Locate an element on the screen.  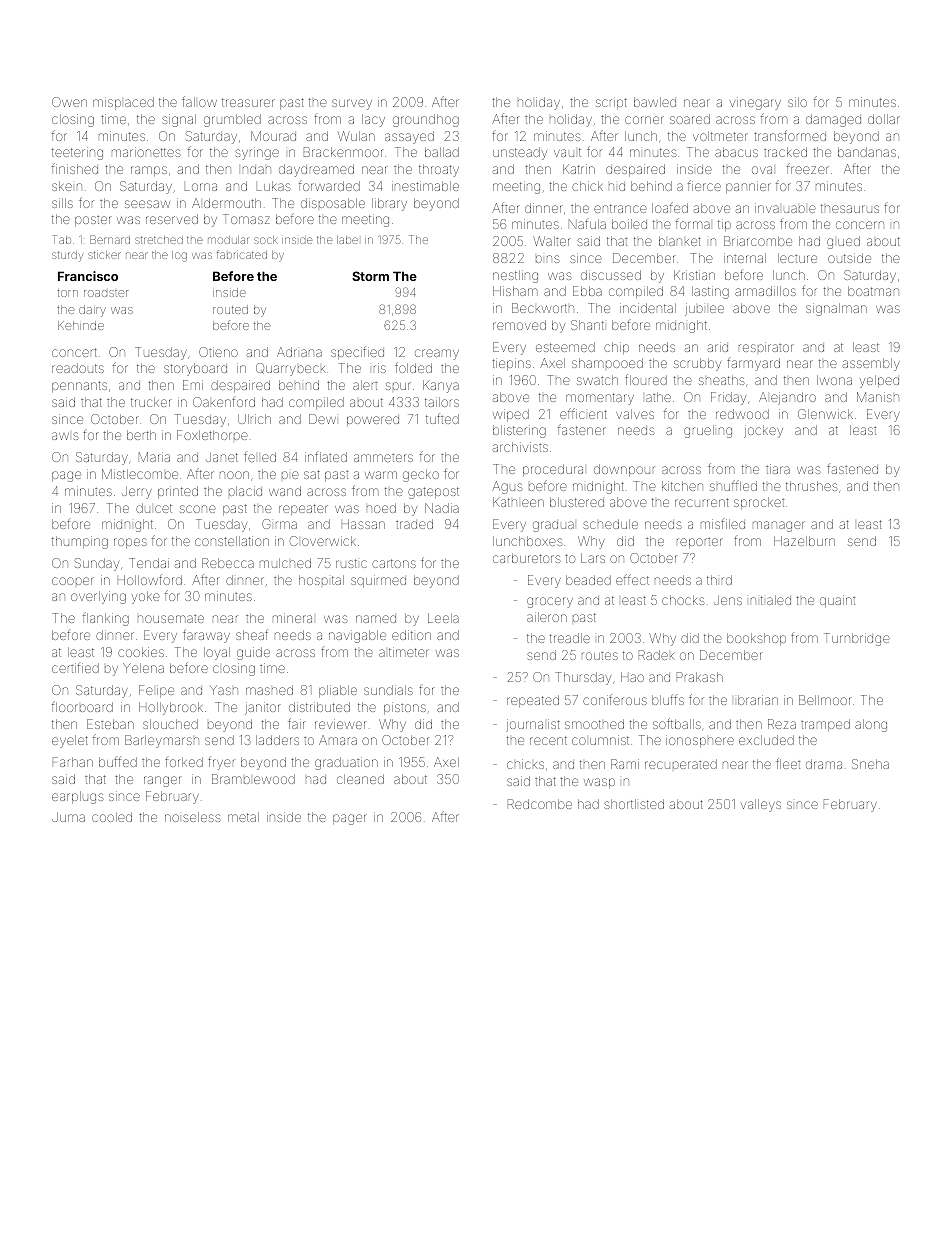
Ebba is located at coordinates (587, 291).
